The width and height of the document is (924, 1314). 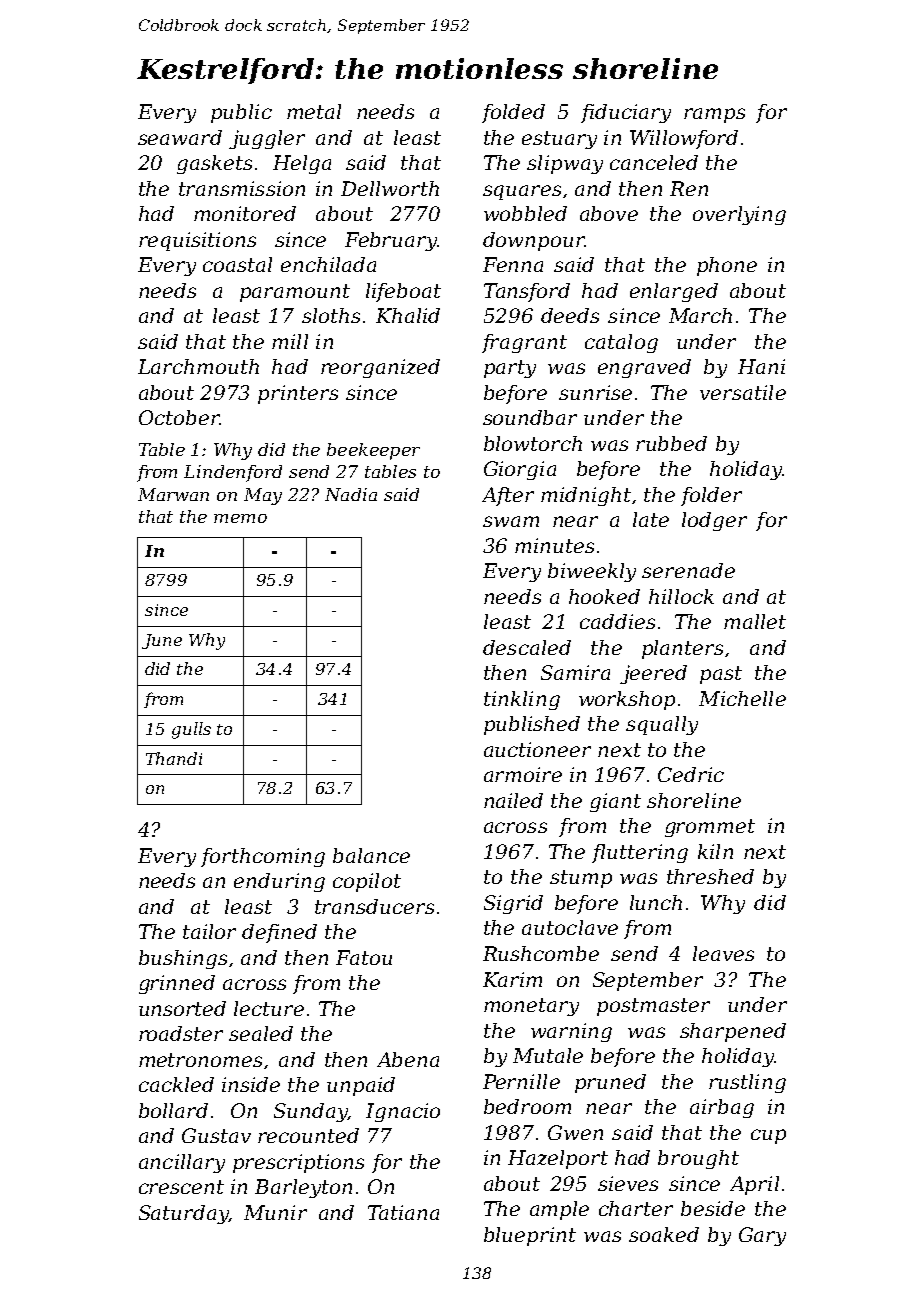 What do you see at coordinates (742, 698) in the document?
I see `Michelle` at bounding box center [742, 698].
